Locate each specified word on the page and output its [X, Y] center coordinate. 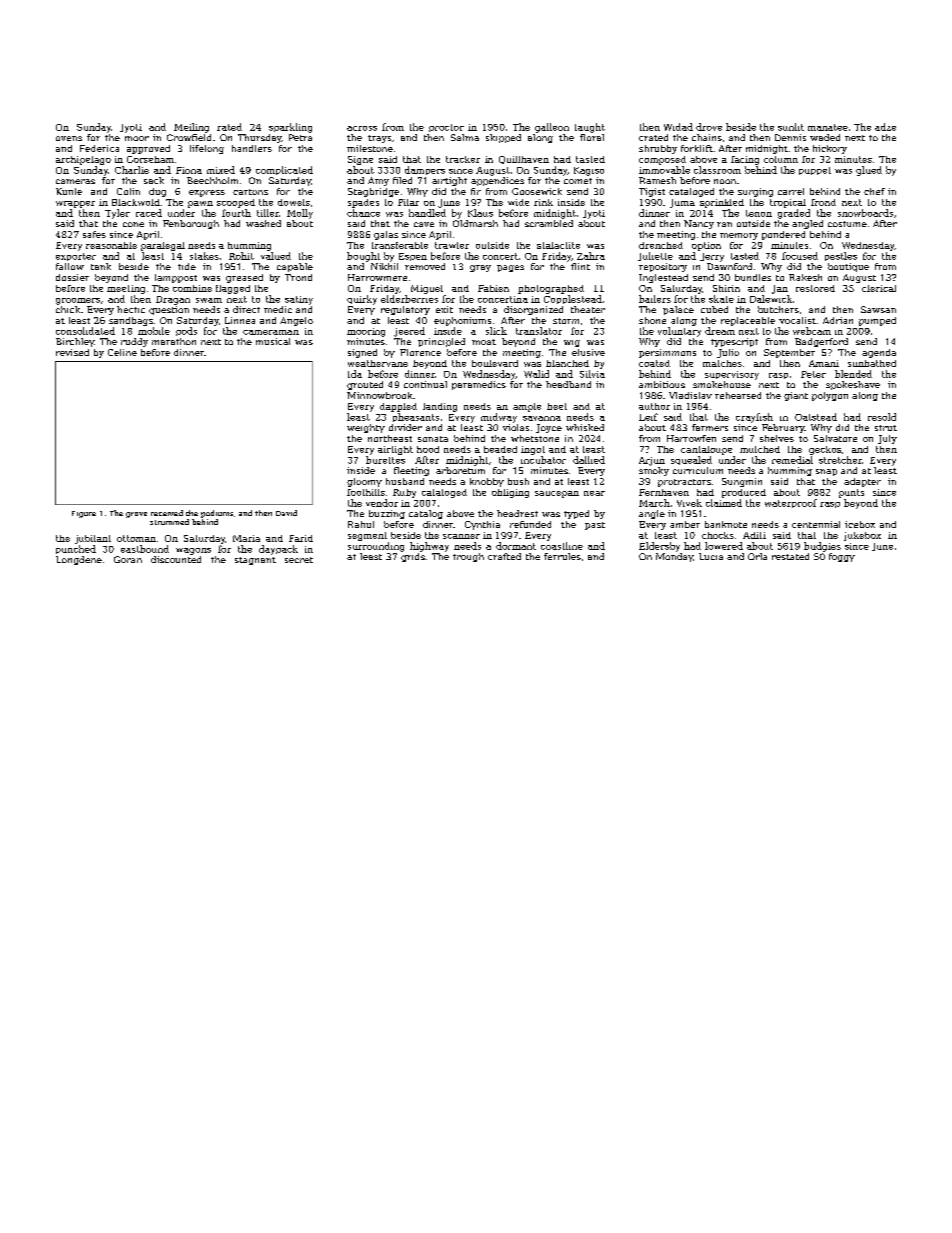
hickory [830, 149]
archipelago [83, 160]
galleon [552, 128]
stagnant [255, 561]
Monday [674, 557]
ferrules [562, 556]
